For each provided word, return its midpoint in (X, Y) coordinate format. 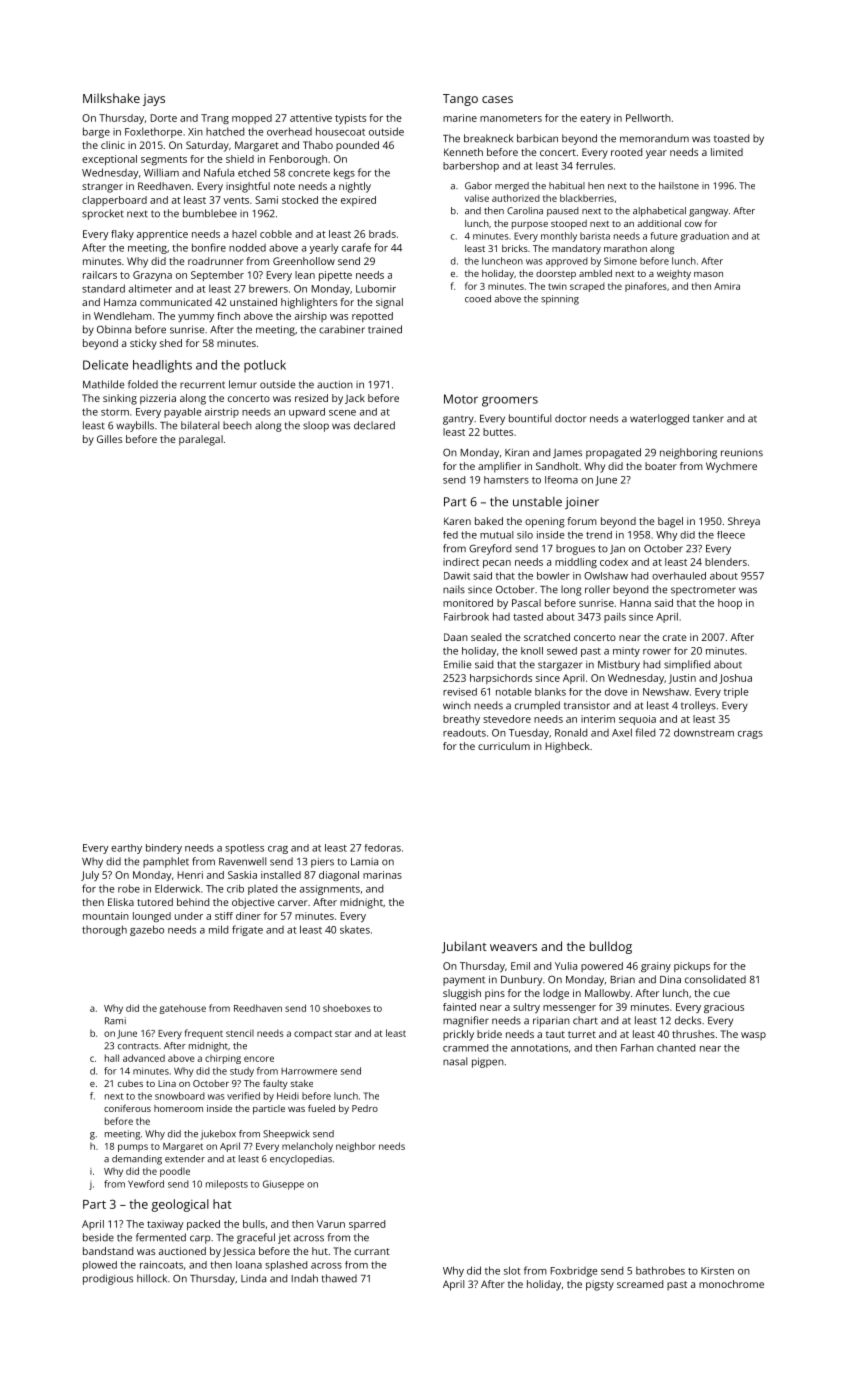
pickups (692, 967)
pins (495, 994)
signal (389, 303)
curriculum (504, 746)
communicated (176, 302)
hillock (152, 1278)
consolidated (715, 979)
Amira (727, 286)
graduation (704, 237)
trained (385, 329)
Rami (115, 1021)
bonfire (209, 247)
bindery (164, 849)
